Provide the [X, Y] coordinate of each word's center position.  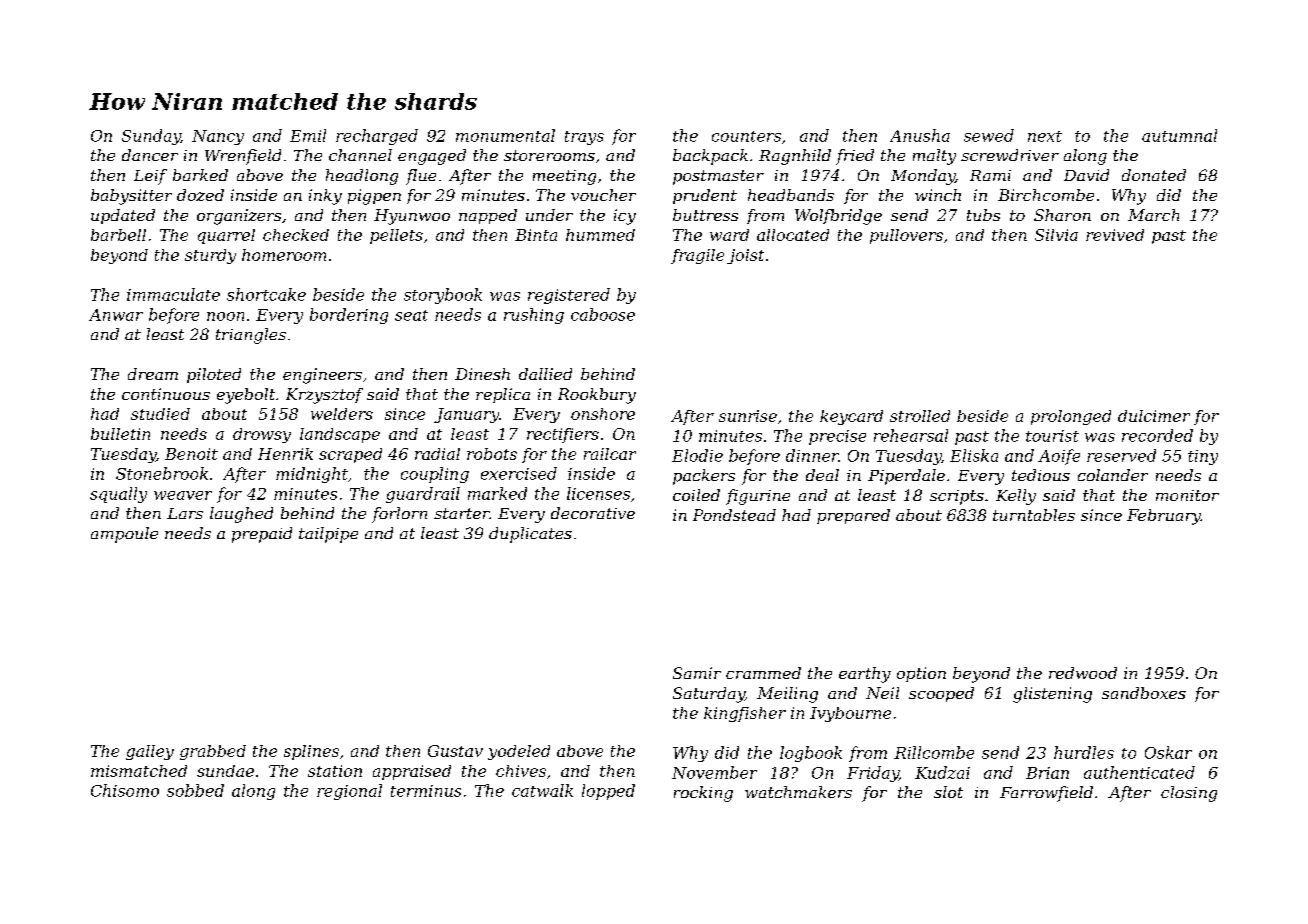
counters [746, 136]
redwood [1083, 673]
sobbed [195, 790]
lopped [608, 792]
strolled [920, 416]
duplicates [530, 535]
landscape [340, 435]
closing [1189, 794]
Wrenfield [243, 157]
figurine [758, 497]
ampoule [124, 535]
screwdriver [1010, 155]
